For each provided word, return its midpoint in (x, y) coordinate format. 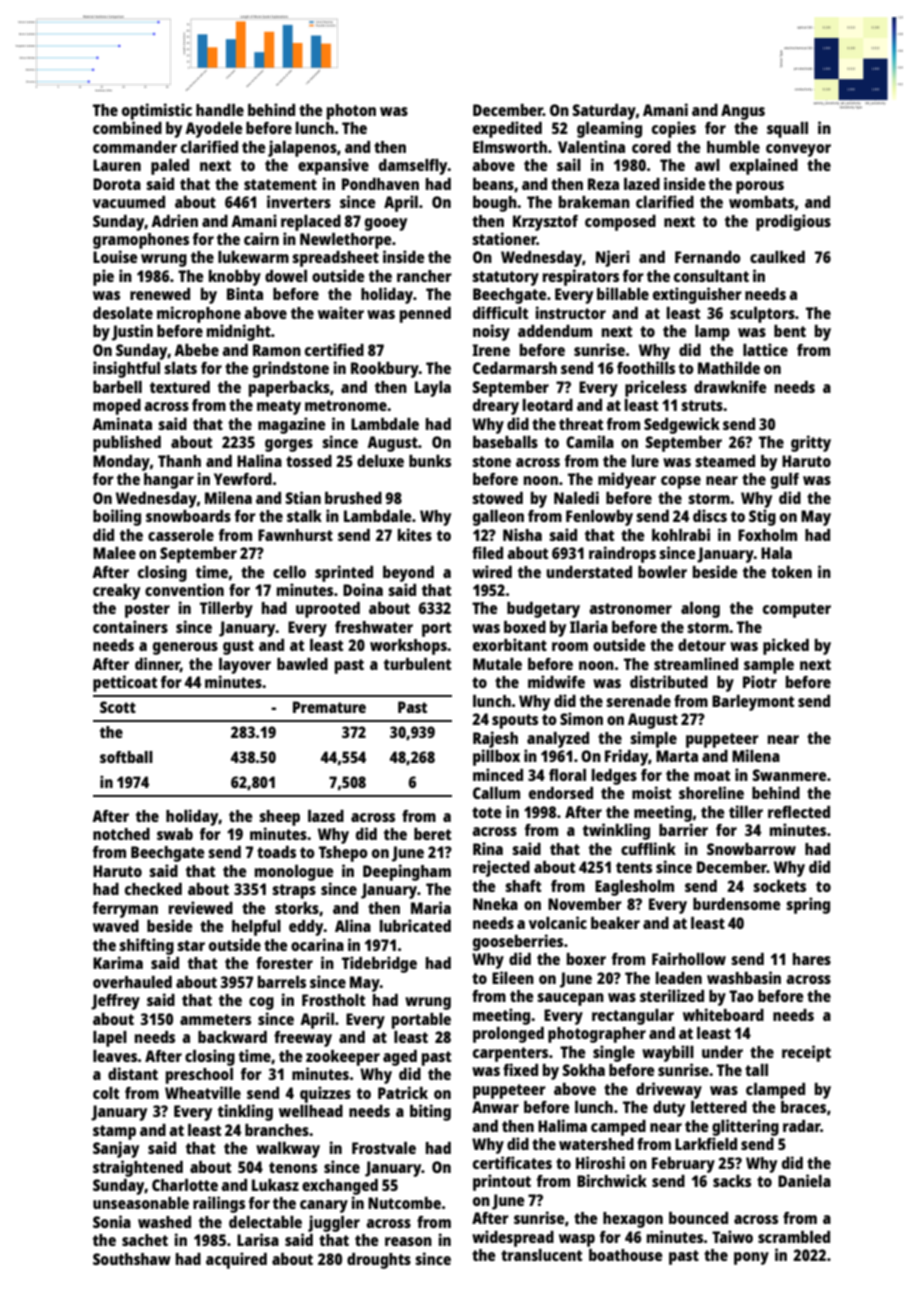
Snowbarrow (751, 849)
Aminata (122, 423)
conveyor (798, 150)
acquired (236, 1260)
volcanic (558, 922)
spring (808, 905)
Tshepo (343, 854)
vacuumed (129, 202)
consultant (711, 276)
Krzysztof (545, 223)
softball (126, 757)
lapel (110, 1039)
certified (334, 349)
